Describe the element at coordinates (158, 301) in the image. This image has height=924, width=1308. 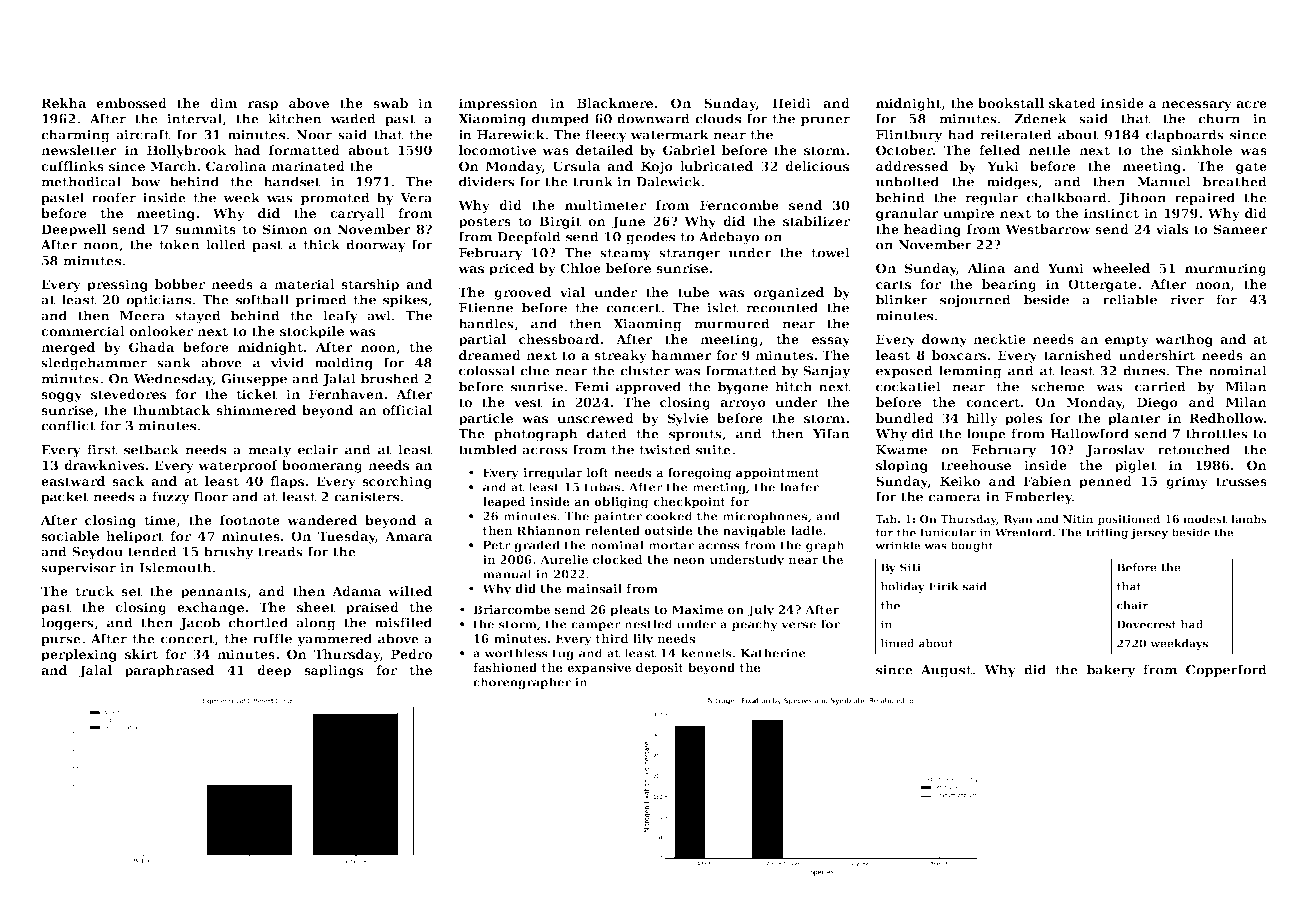
I see `opticians` at that location.
